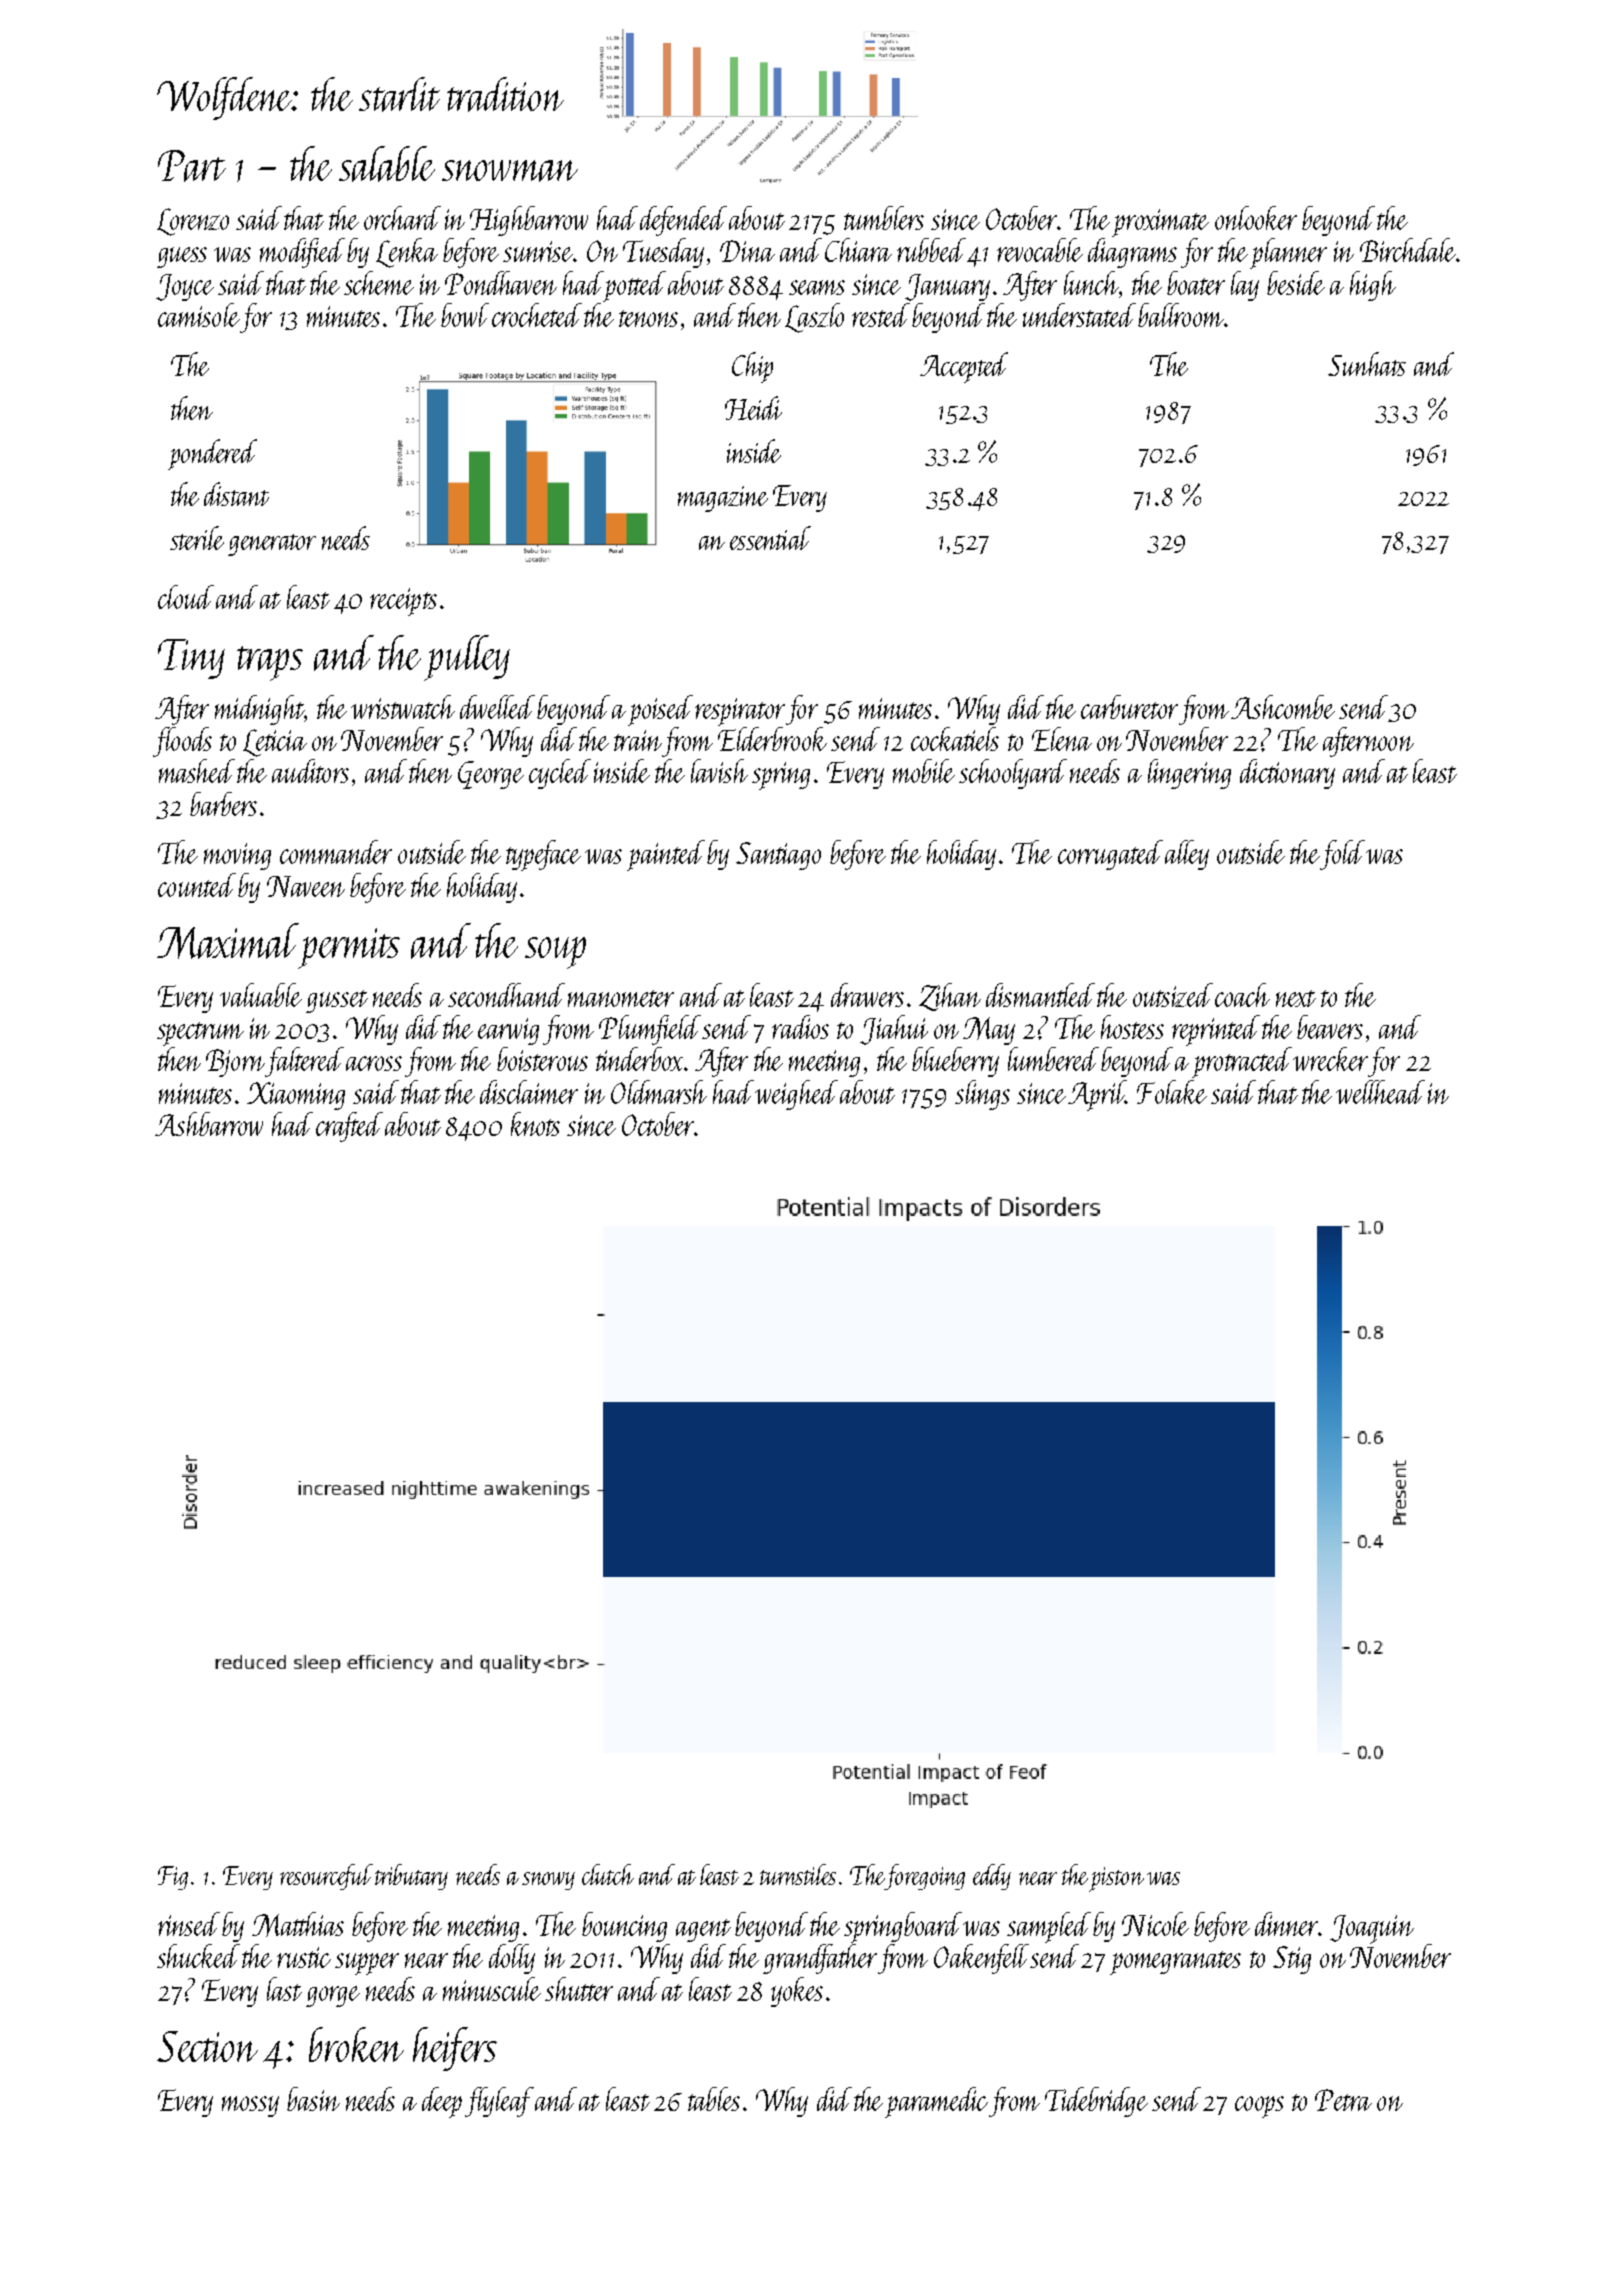  I want to click on Joaquin, so click(1372, 1929).
